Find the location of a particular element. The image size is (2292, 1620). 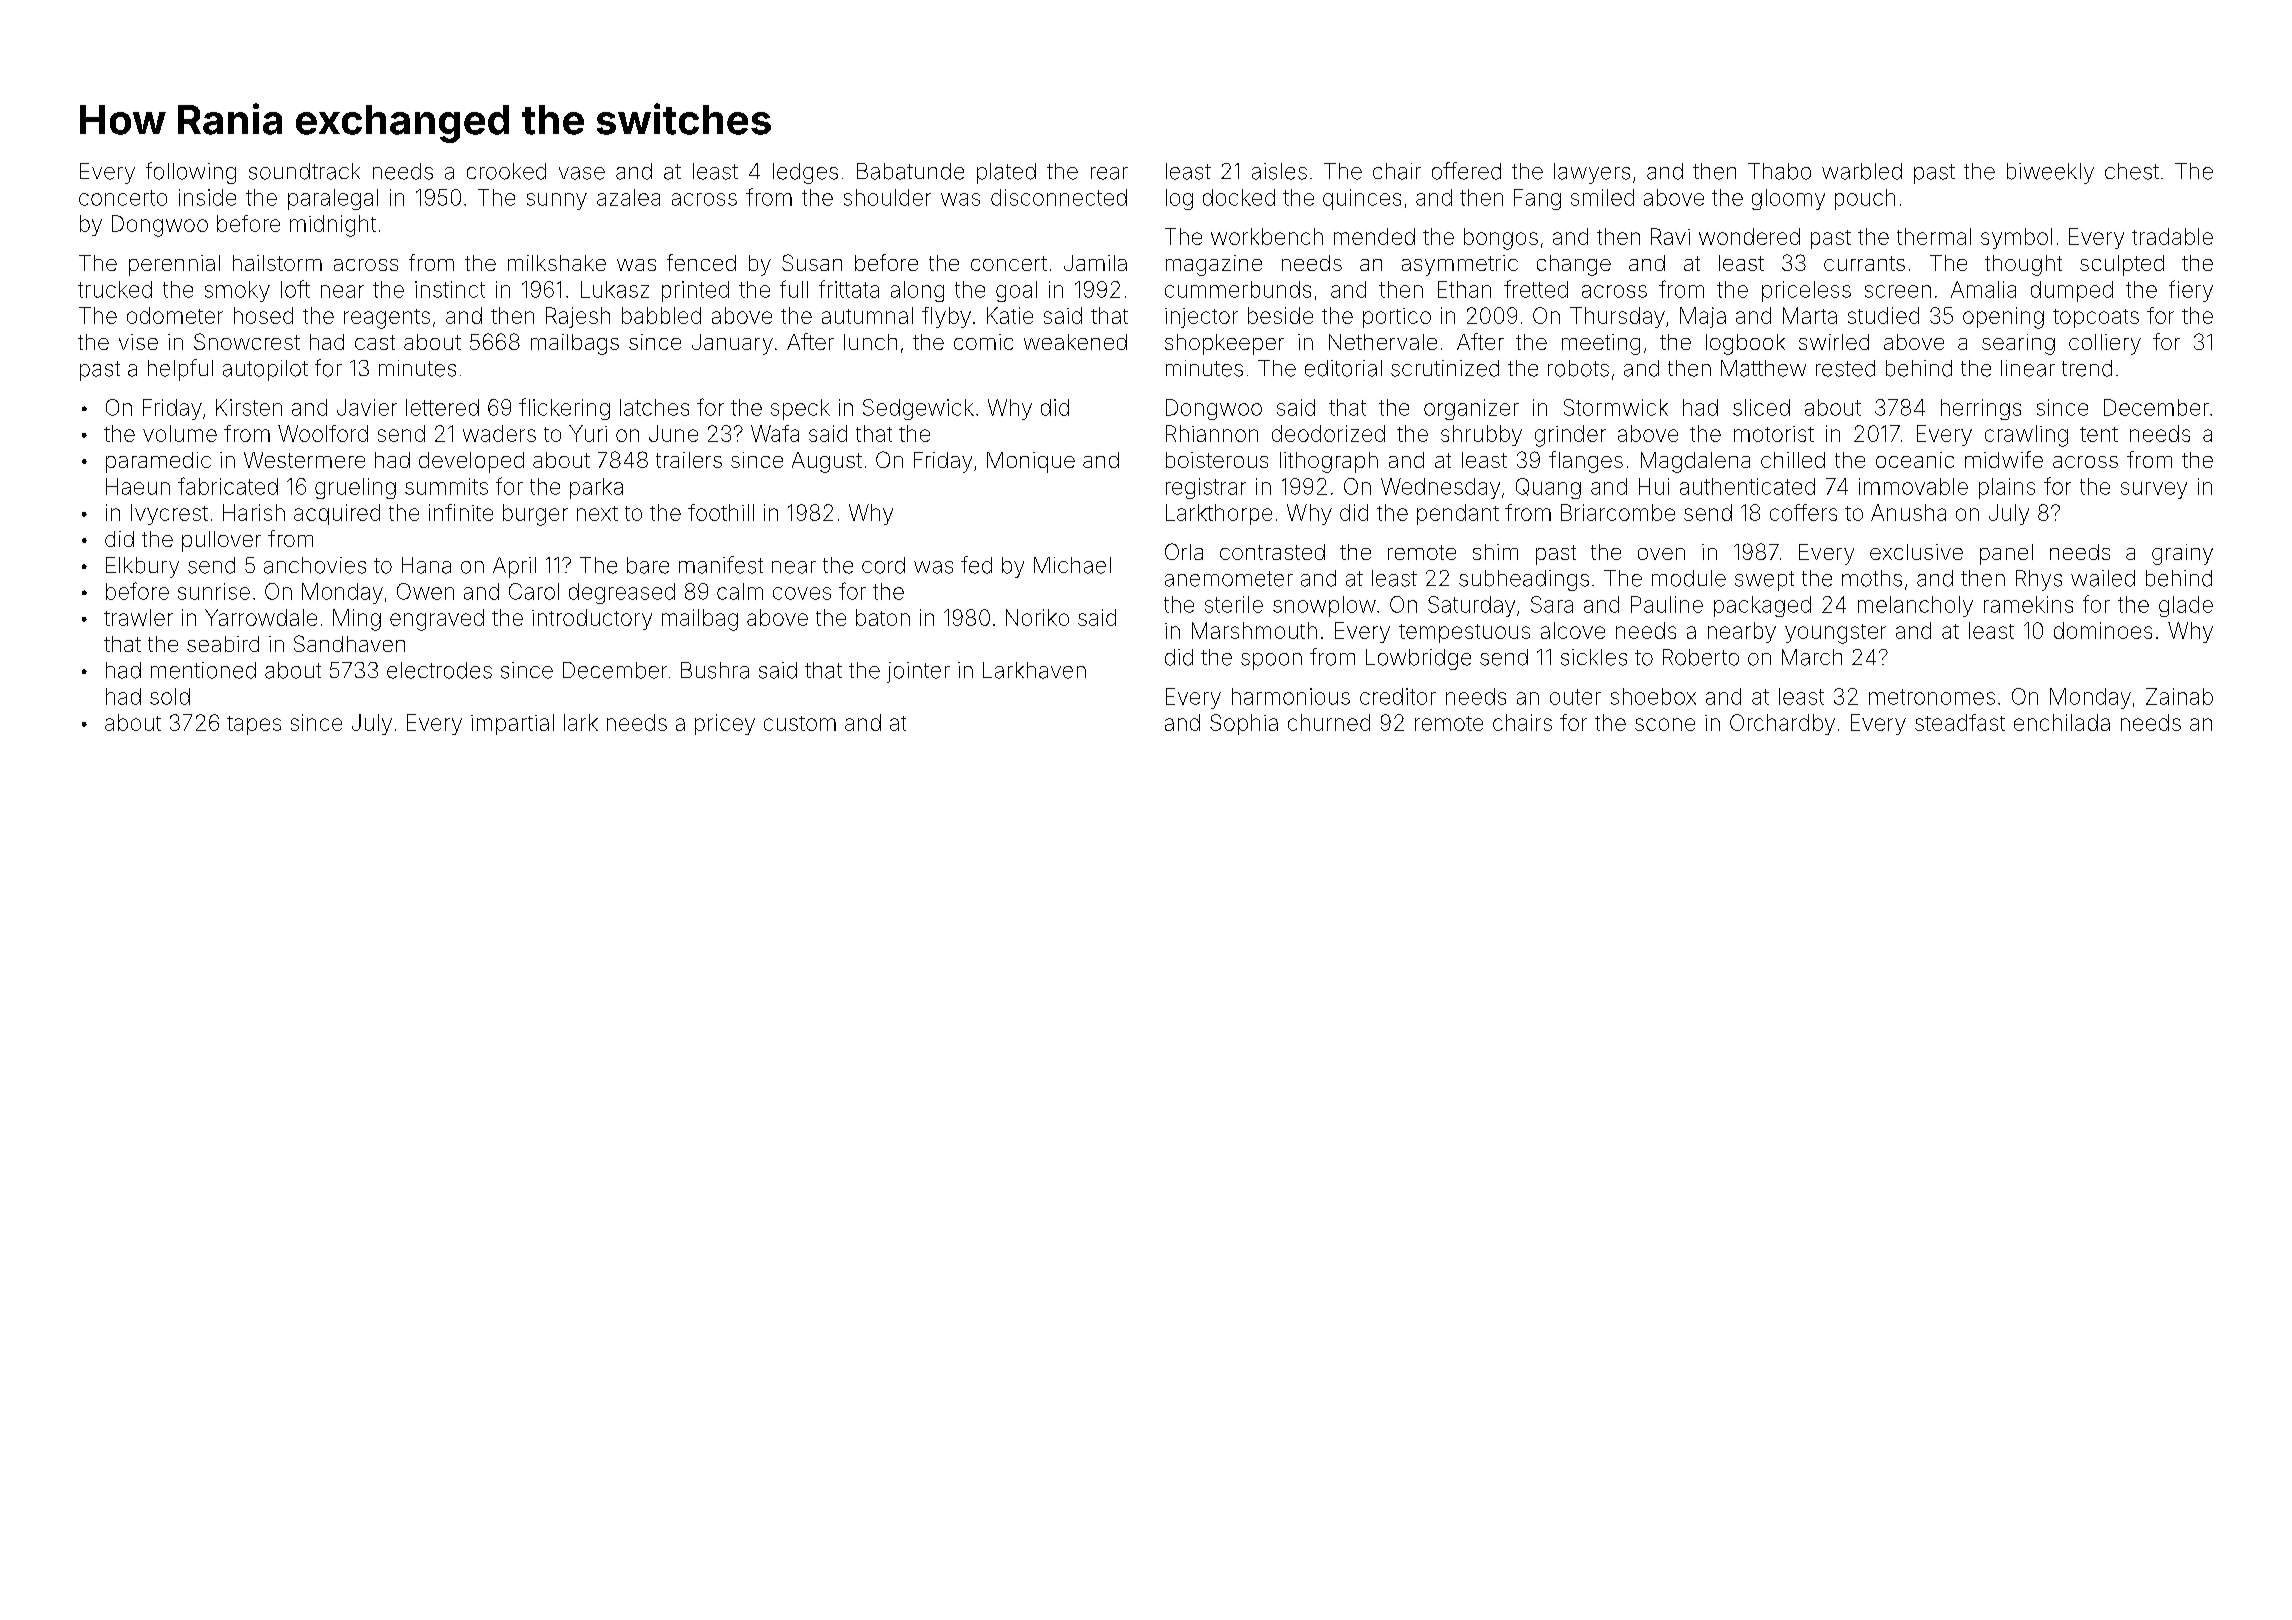

impartial is located at coordinates (512, 724).
